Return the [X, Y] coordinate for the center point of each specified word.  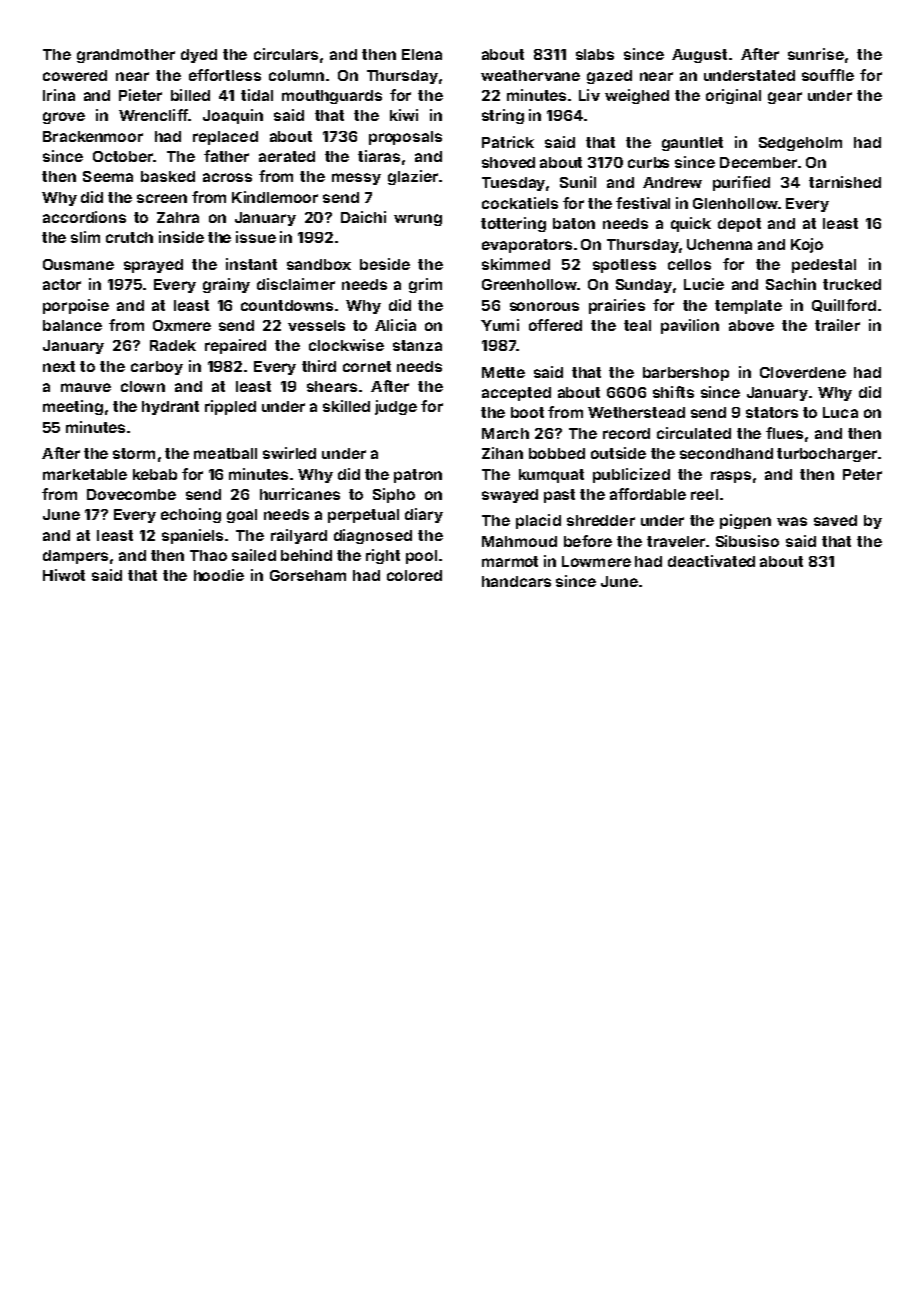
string [503, 116]
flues [784, 433]
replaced [225, 138]
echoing [191, 515]
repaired [235, 346]
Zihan [502, 453]
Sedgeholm [800, 144]
